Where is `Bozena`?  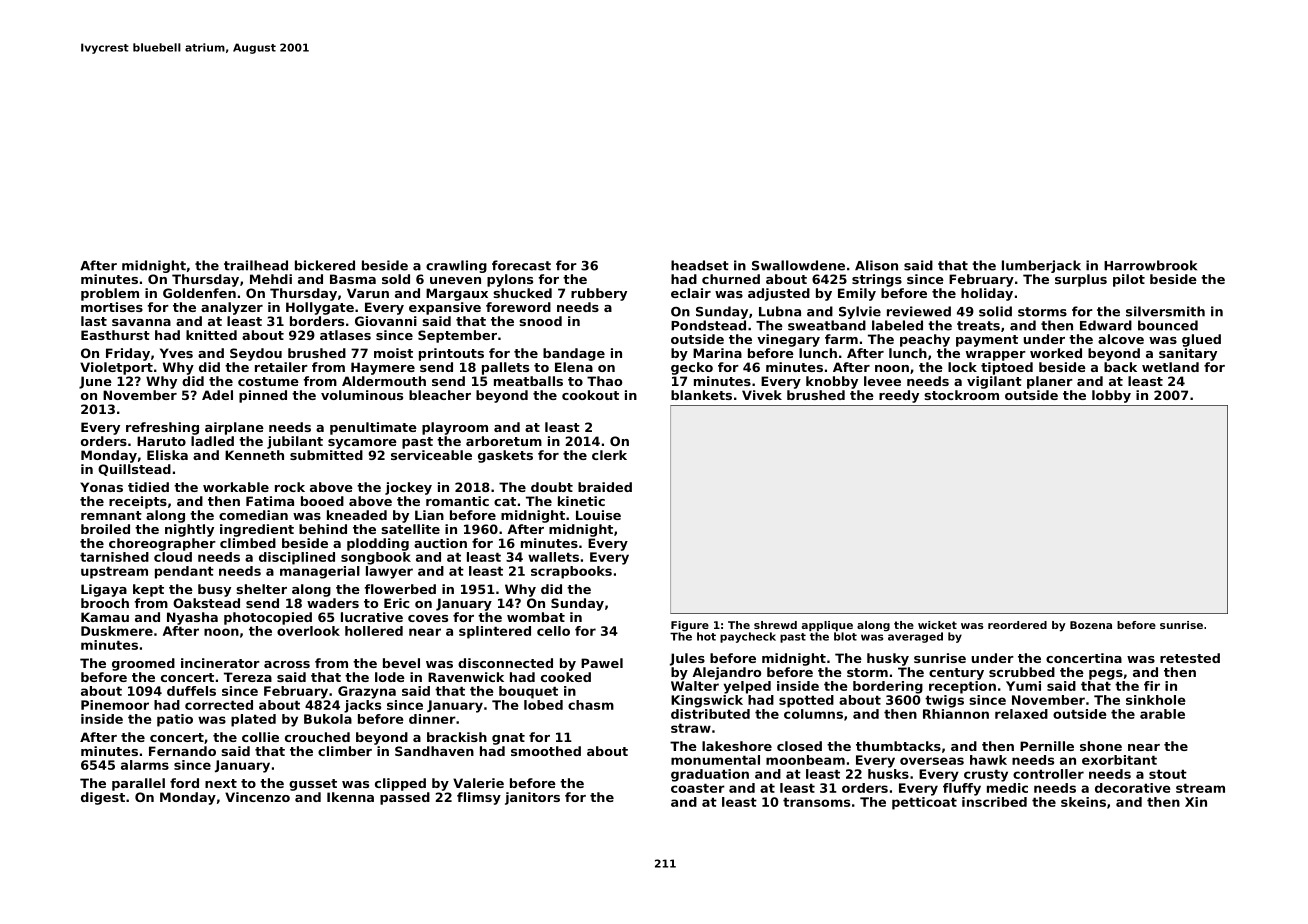
Bozena is located at coordinates (1091, 625).
